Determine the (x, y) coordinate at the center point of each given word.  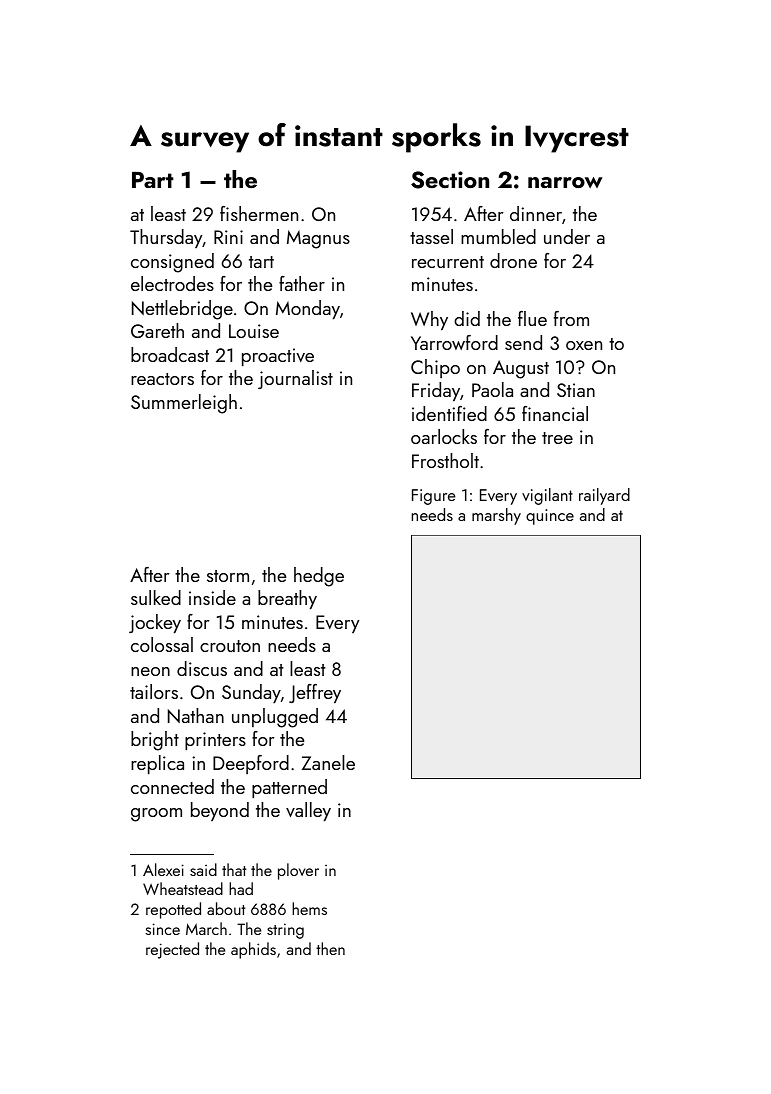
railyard (604, 496)
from (571, 318)
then (330, 948)
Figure (433, 497)
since (163, 929)
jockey (155, 624)
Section (450, 180)
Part (153, 179)
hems (309, 908)
